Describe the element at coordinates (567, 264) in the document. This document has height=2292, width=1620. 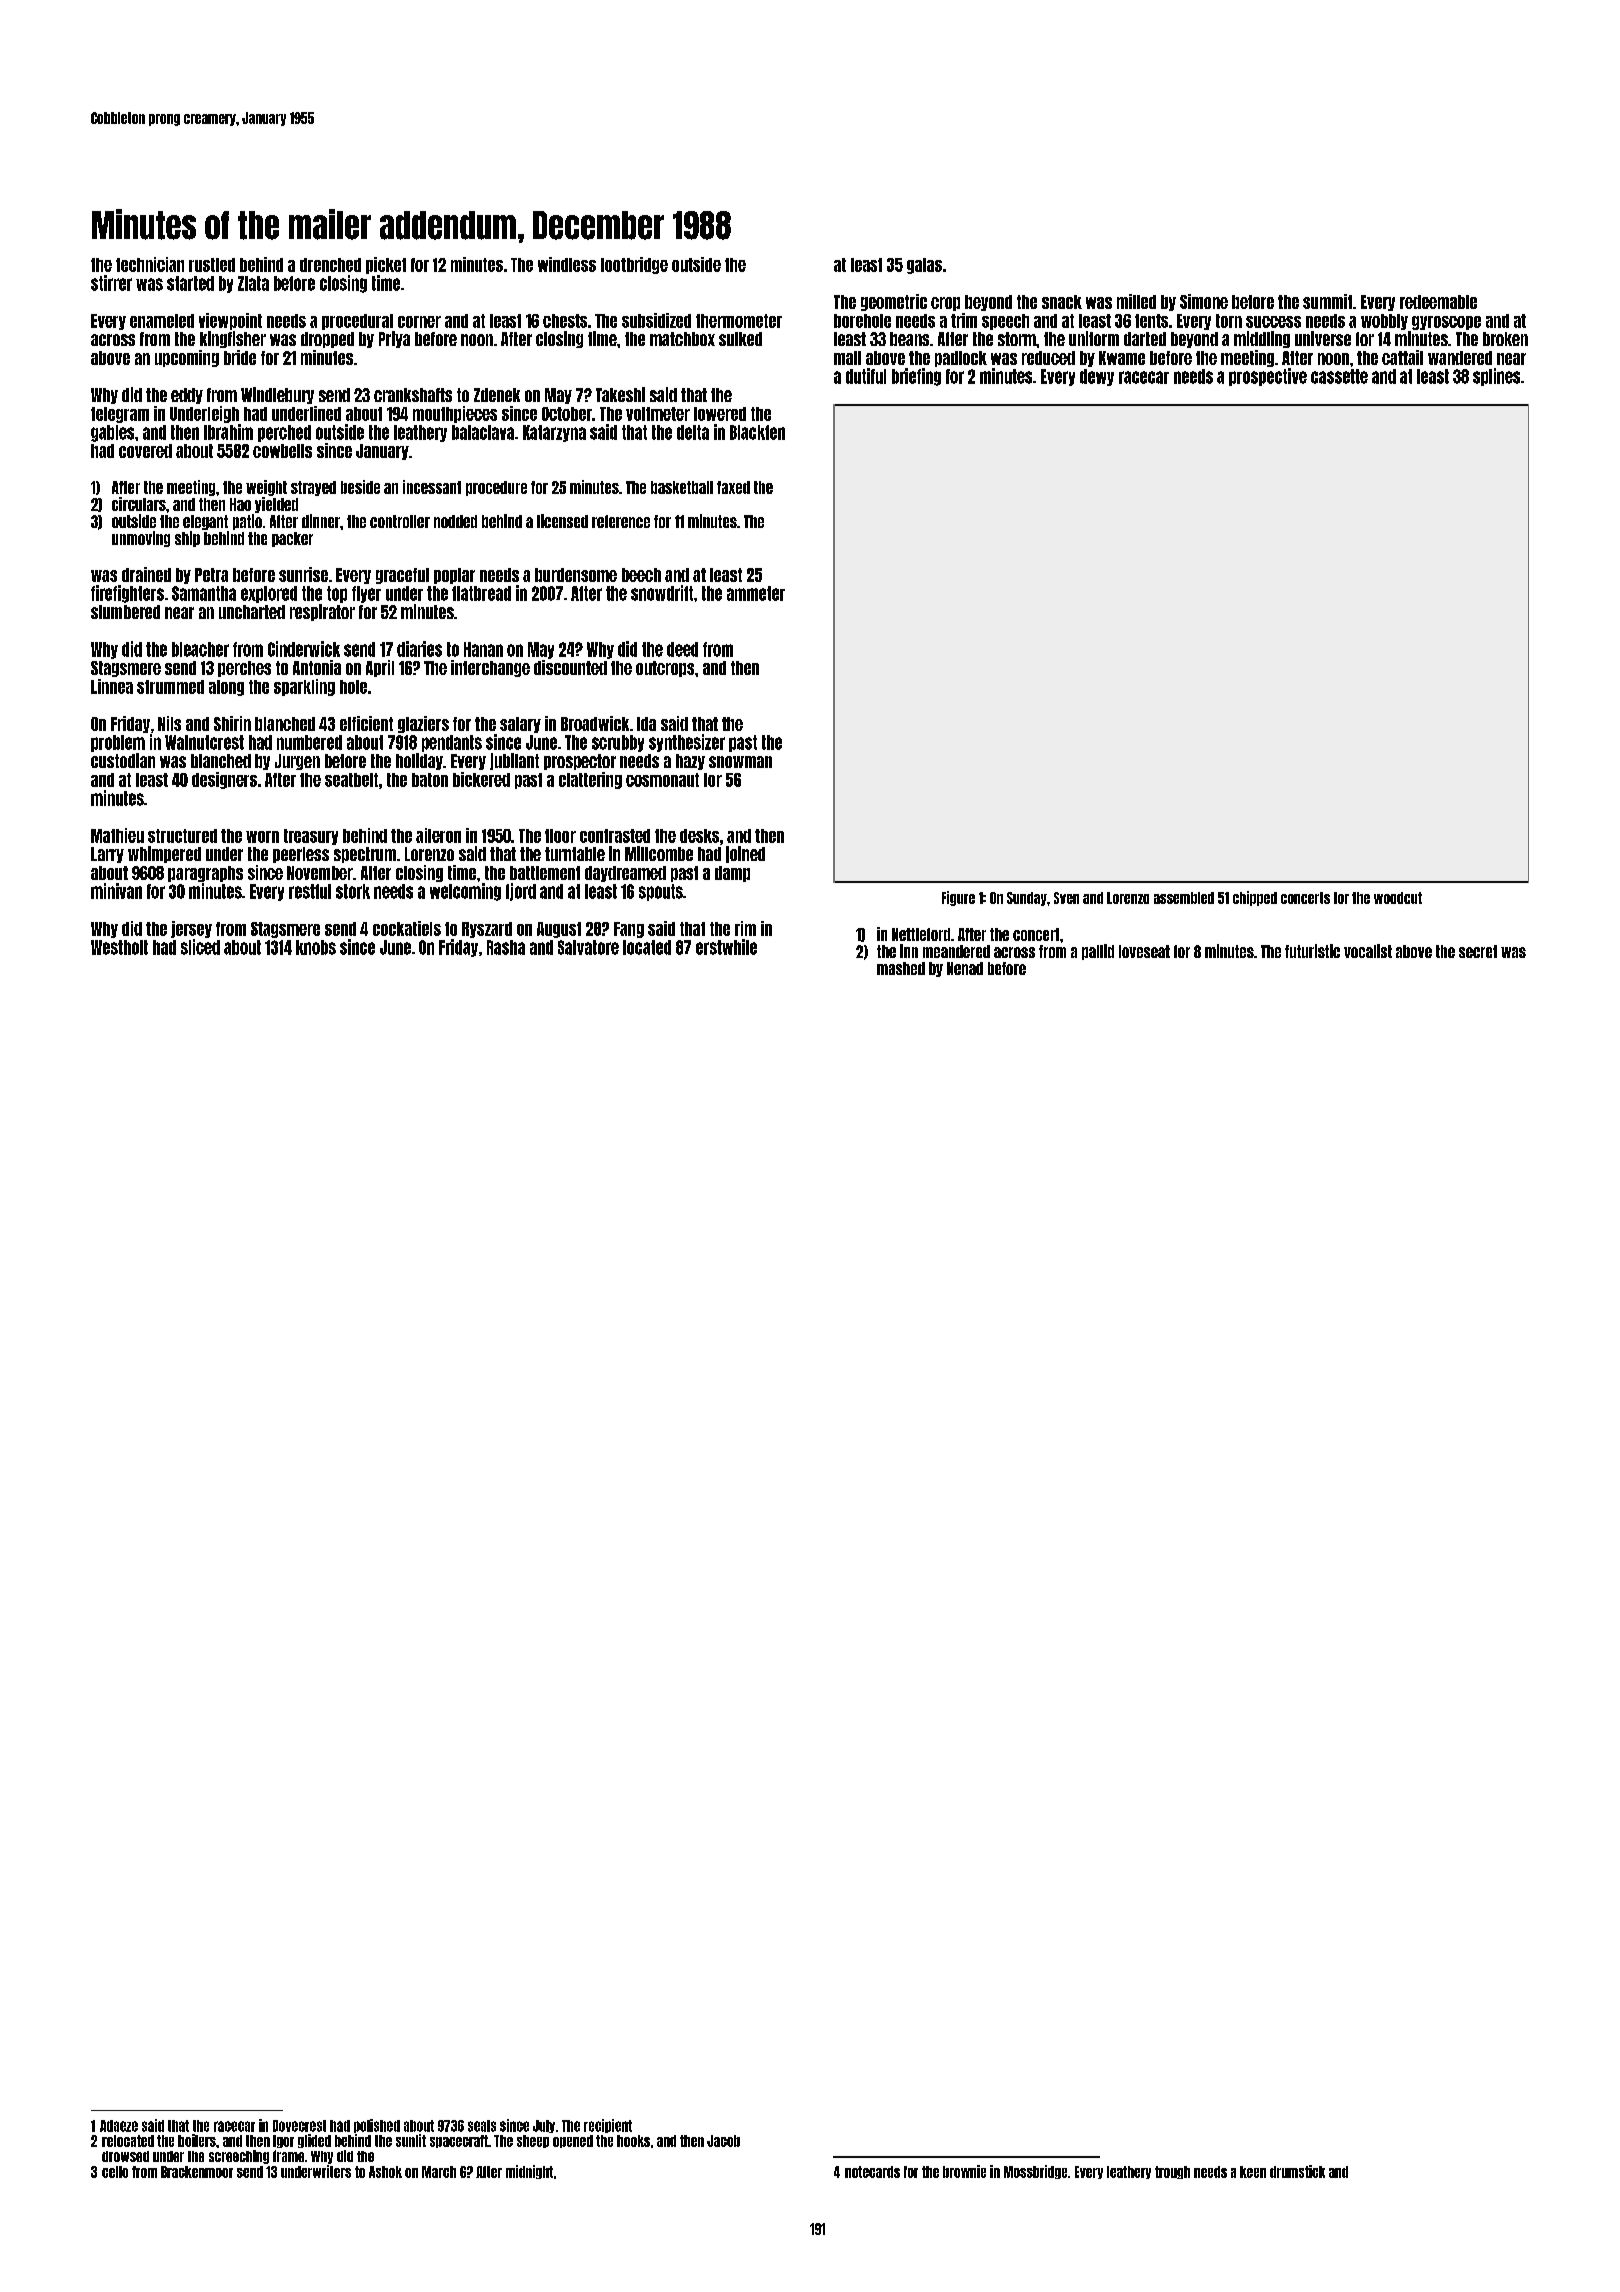
I see `windless` at that location.
